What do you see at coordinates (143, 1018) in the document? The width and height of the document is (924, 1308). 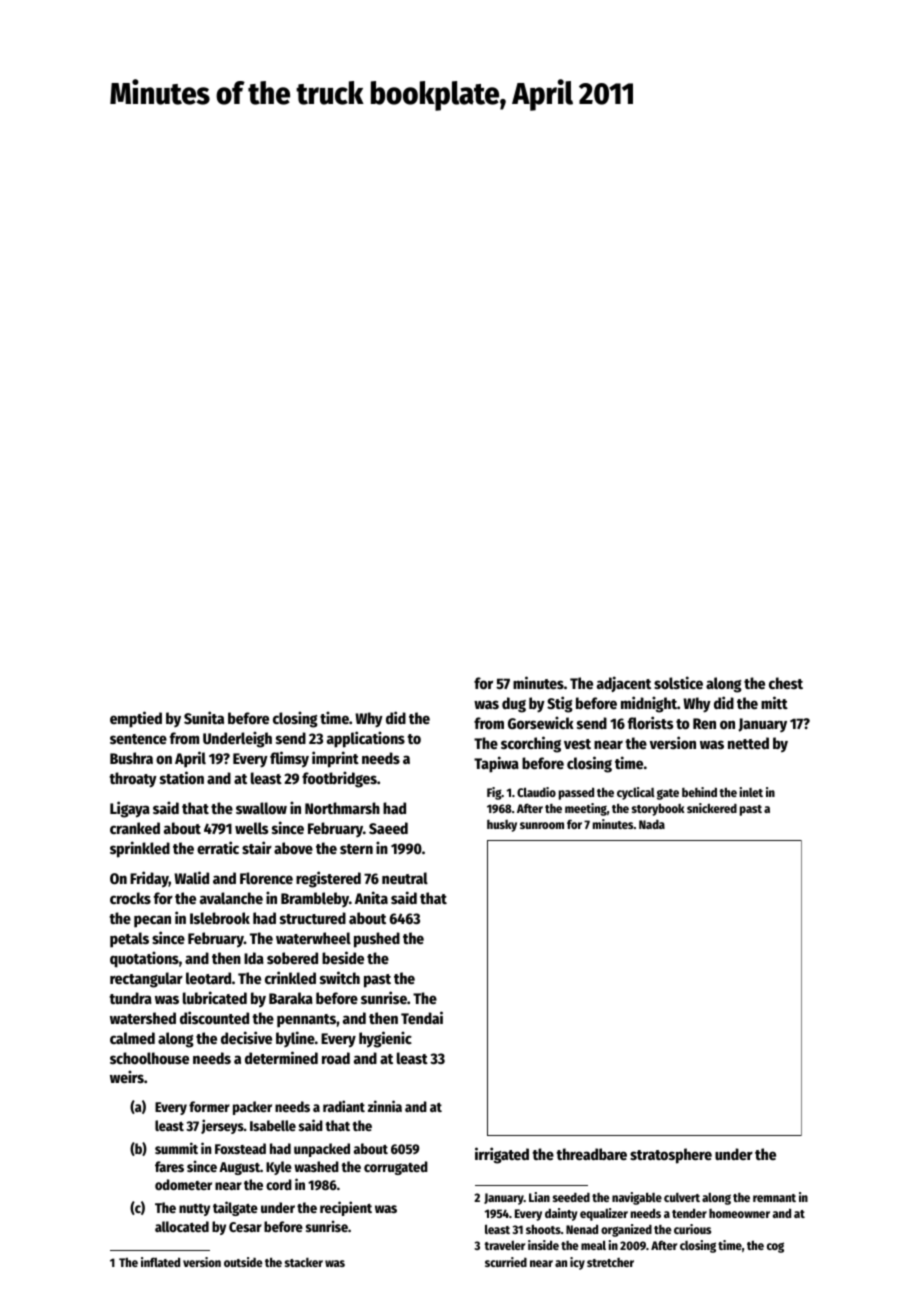 I see `watershed` at bounding box center [143, 1018].
